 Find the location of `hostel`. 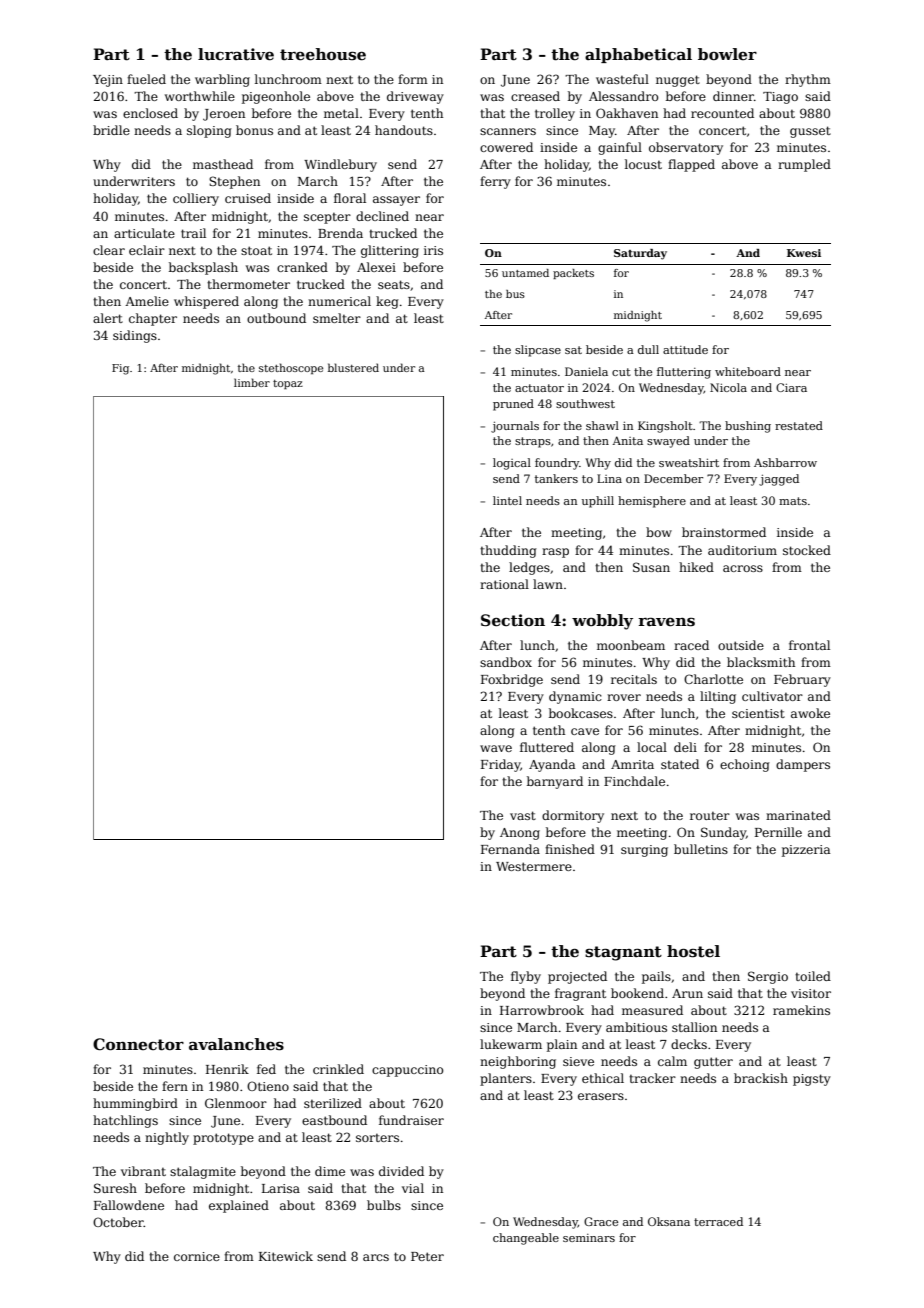

hostel is located at coordinates (693, 951).
